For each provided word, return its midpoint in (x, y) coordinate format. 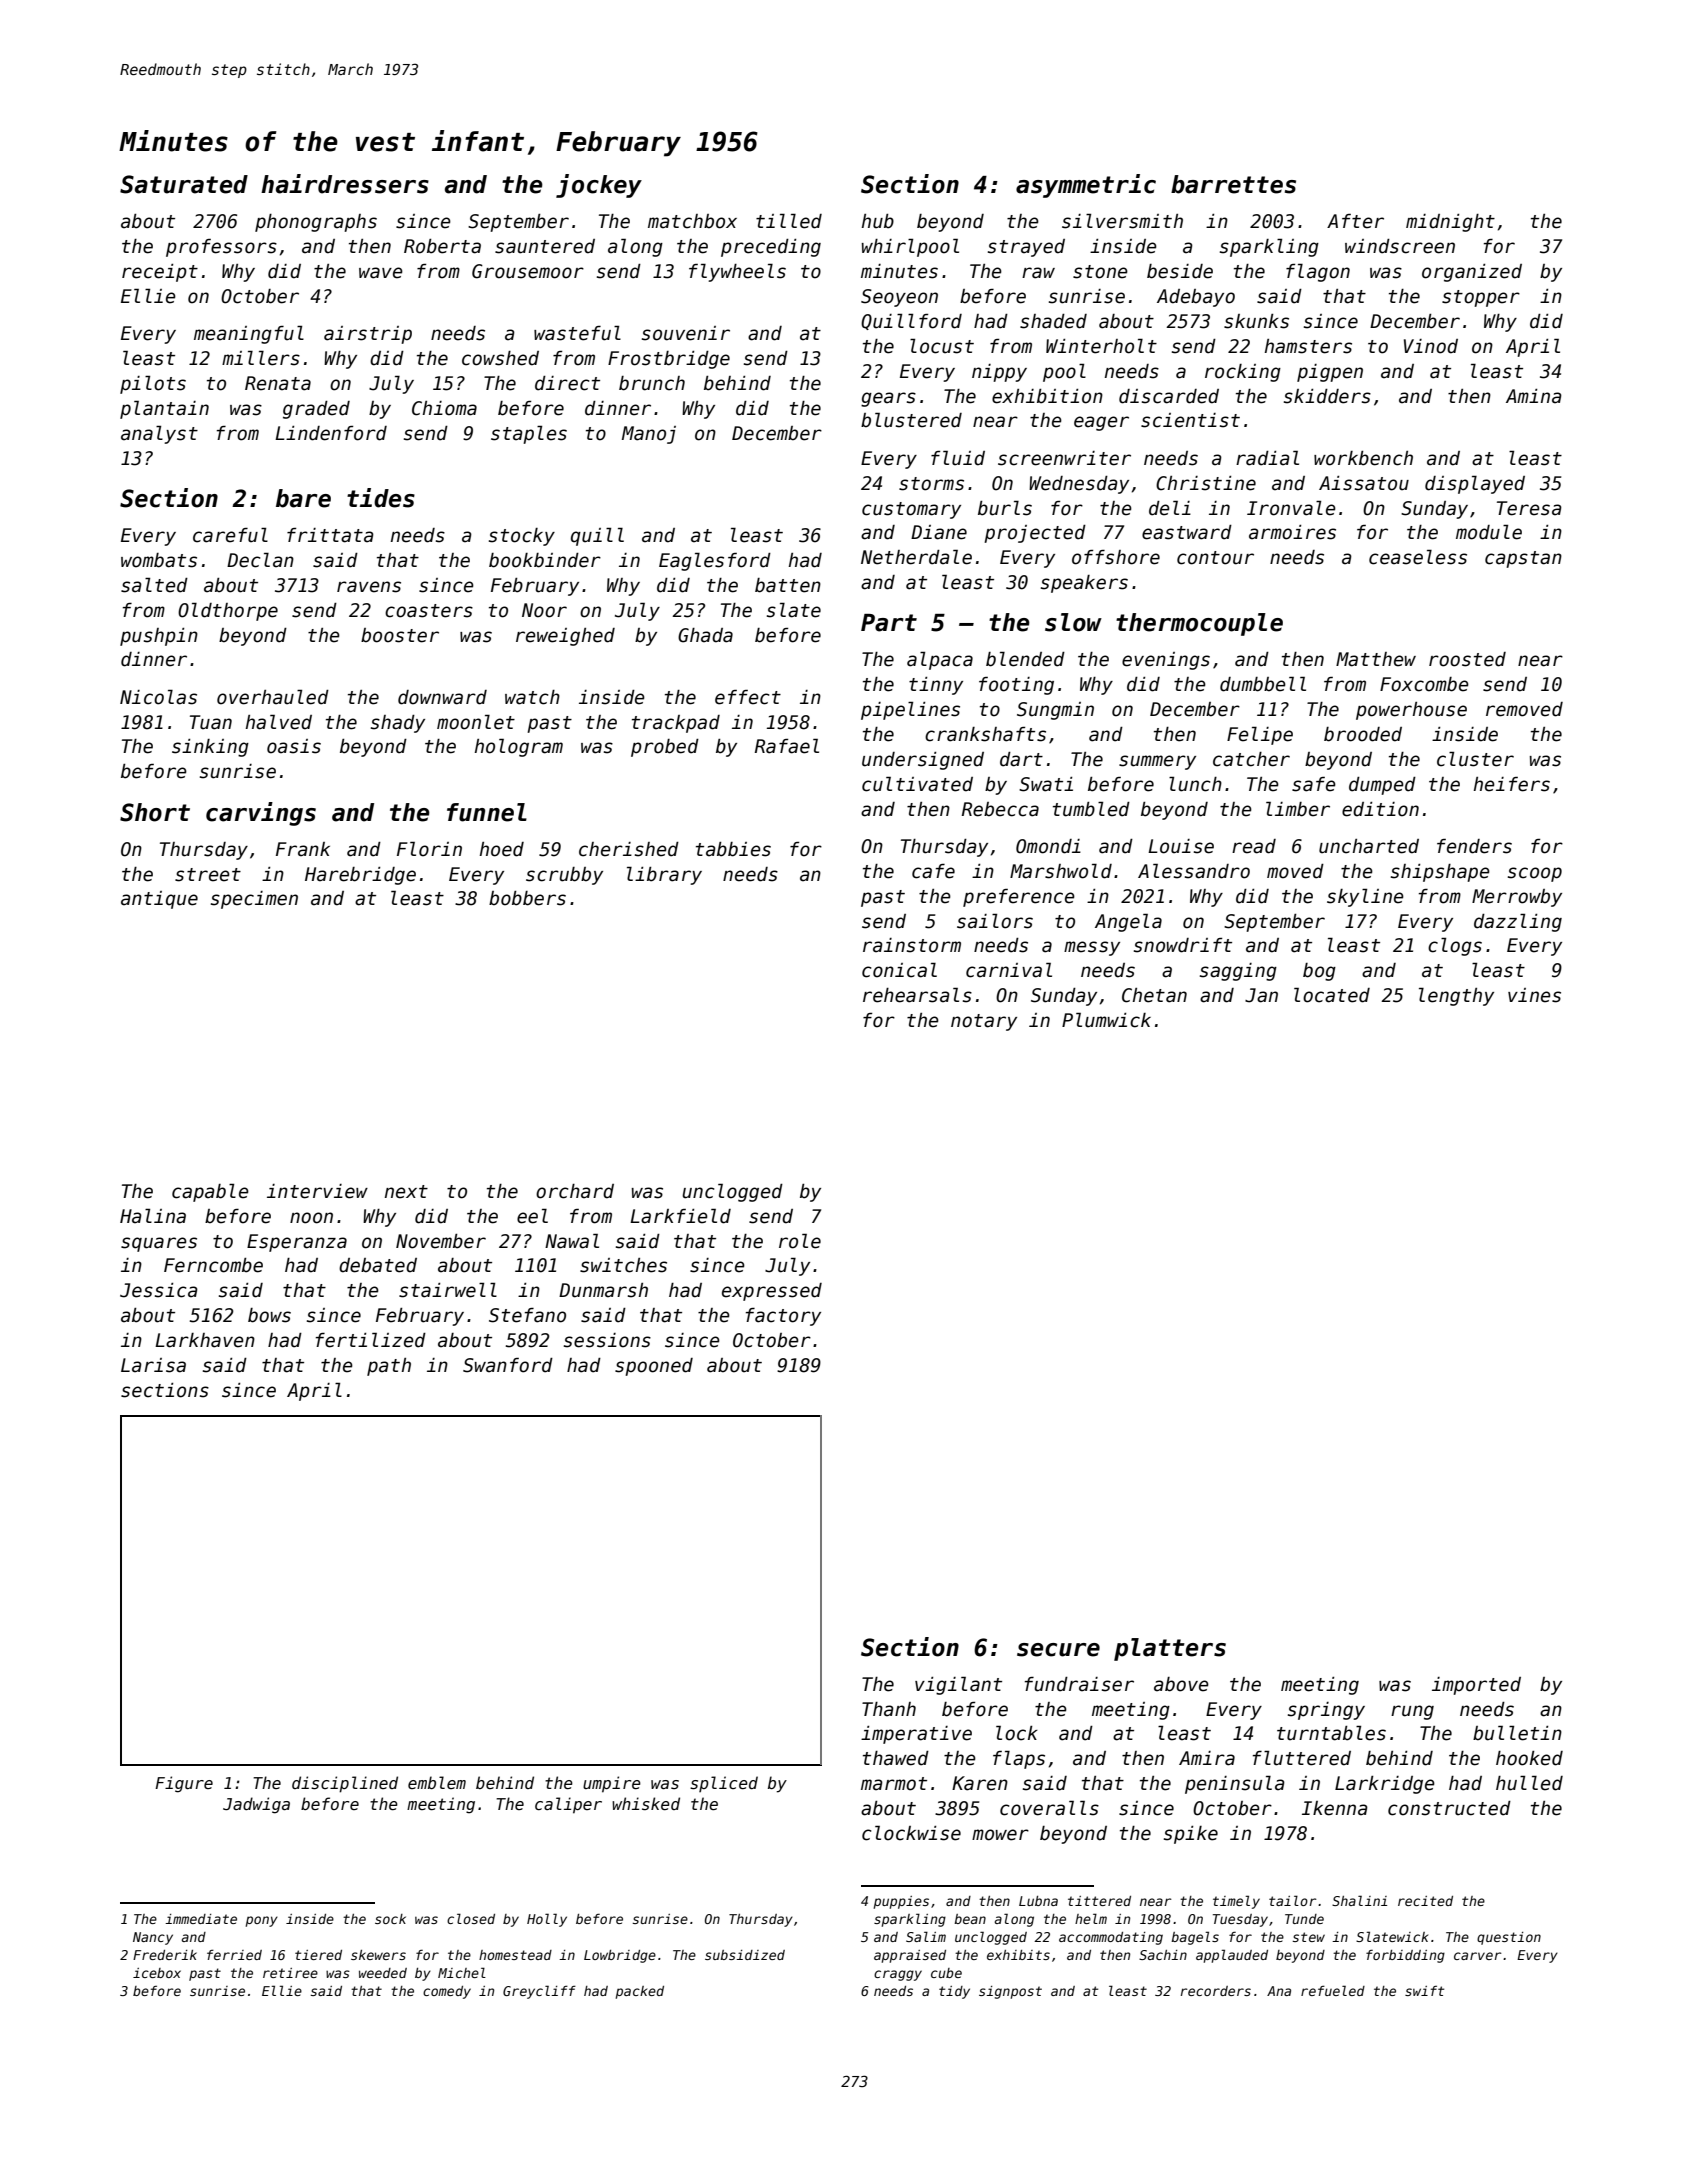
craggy (898, 1975)
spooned (654, 1367)
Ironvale (1291, 508)
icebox (157, 1973)
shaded (1053, 321)
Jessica (159, 1290)
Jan (1261, 995)
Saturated (184, 184)
